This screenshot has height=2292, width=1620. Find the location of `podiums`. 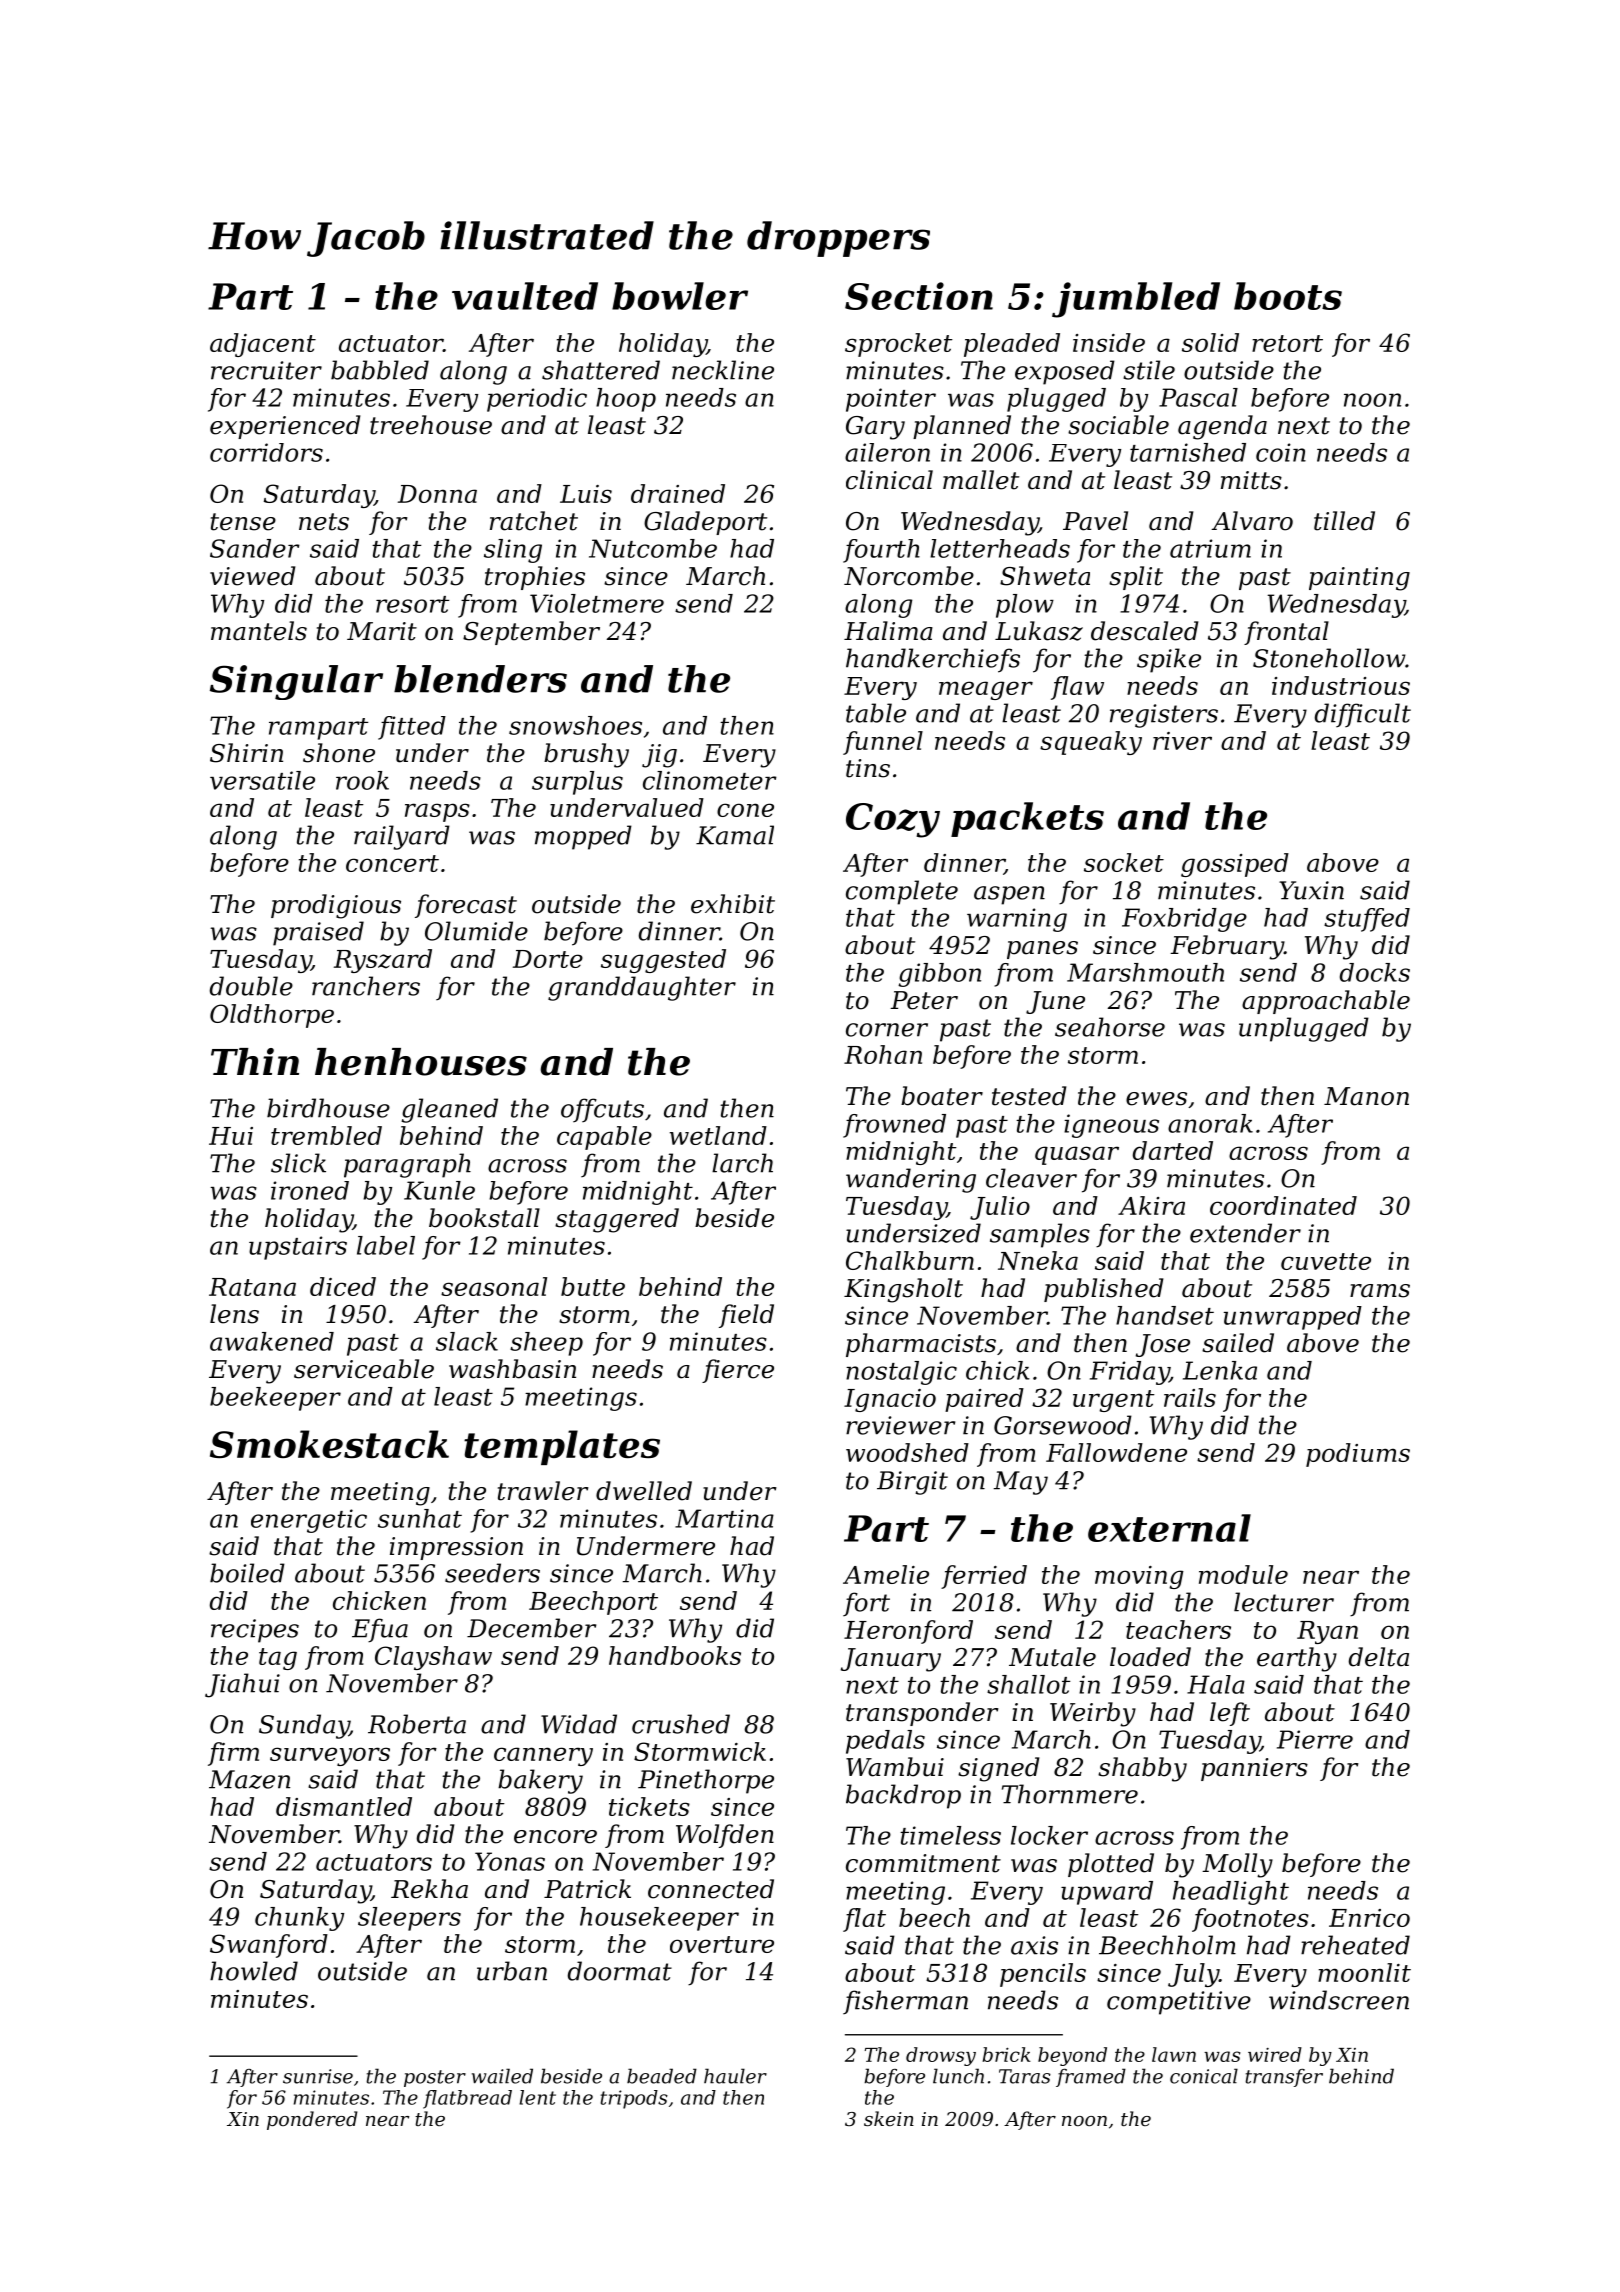

podiums is located at coordinates (1358, 1455).
